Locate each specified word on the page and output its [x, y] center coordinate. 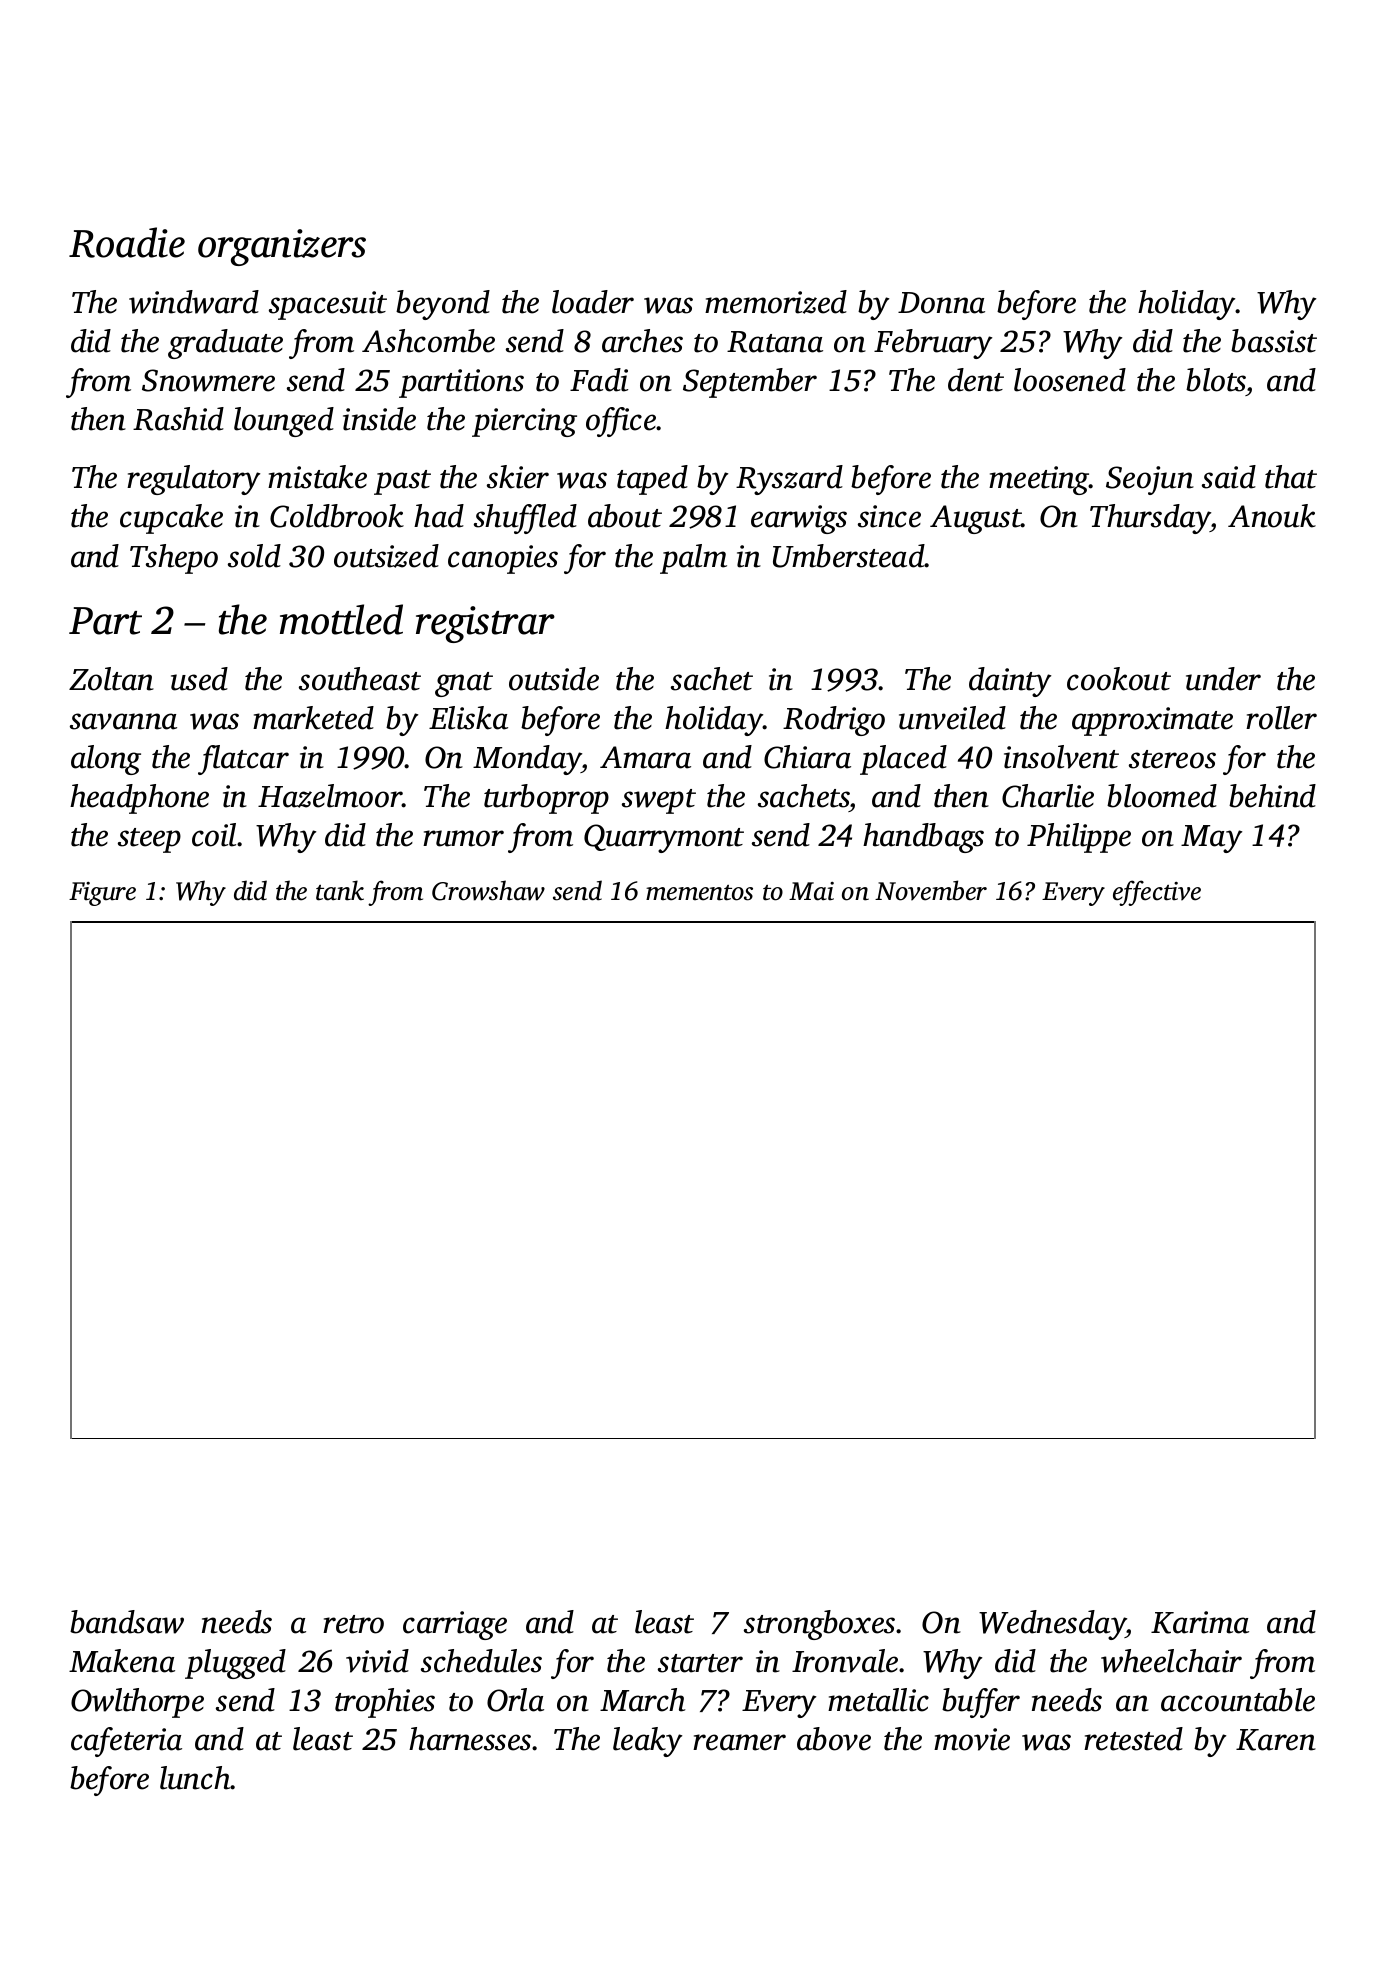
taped [652, 480]
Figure [102, 894]
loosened [1070, 380]
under [1223, 679]
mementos [699, 893]
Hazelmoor [330, 796]
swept [659, 801]
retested [1133, 1739]
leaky [647, 1742]
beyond [443, 305]
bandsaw [127, 1622]
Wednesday [1052, 1625]
